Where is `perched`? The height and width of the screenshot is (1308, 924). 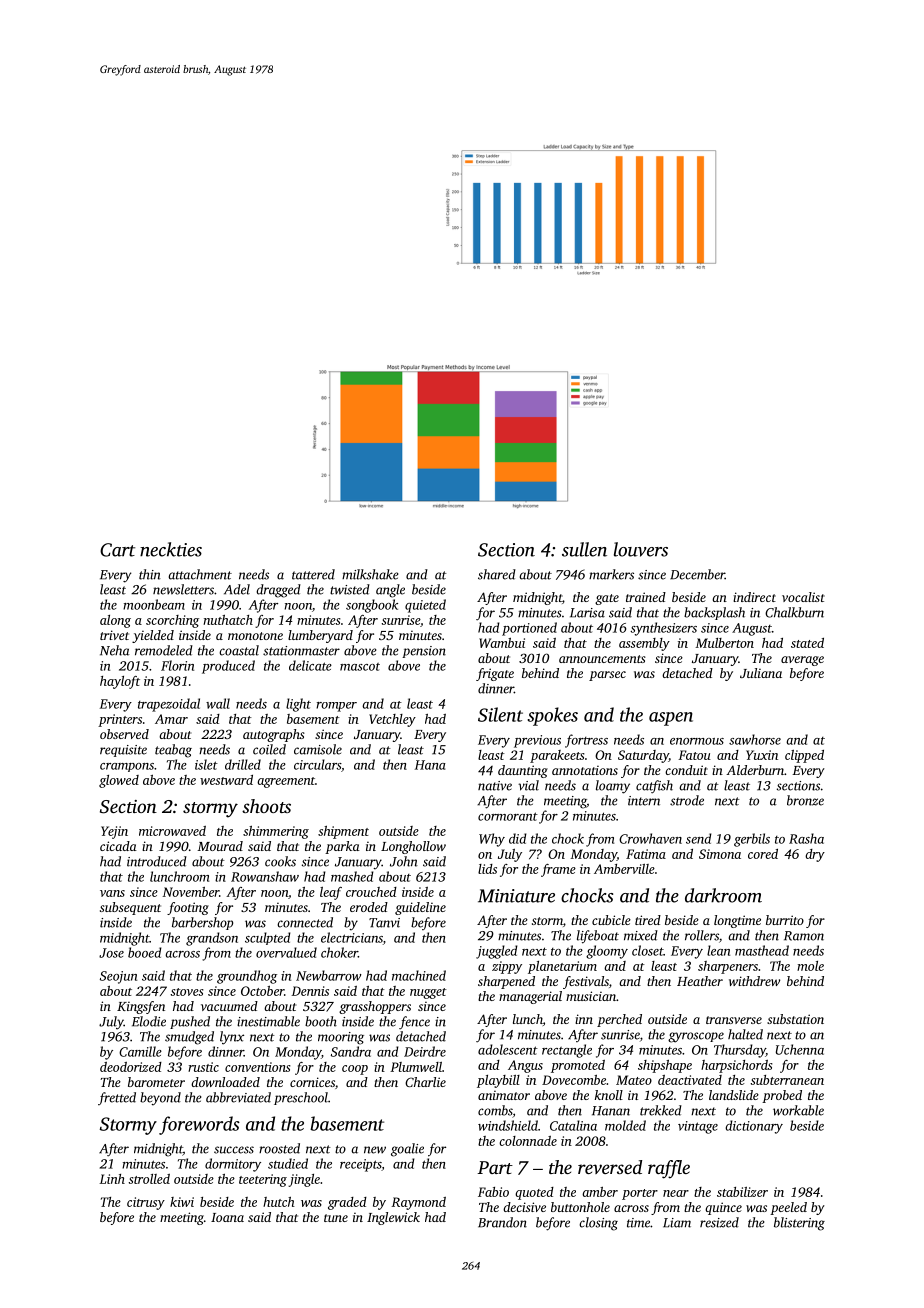
perched is located at coordinates (619, 1020).
